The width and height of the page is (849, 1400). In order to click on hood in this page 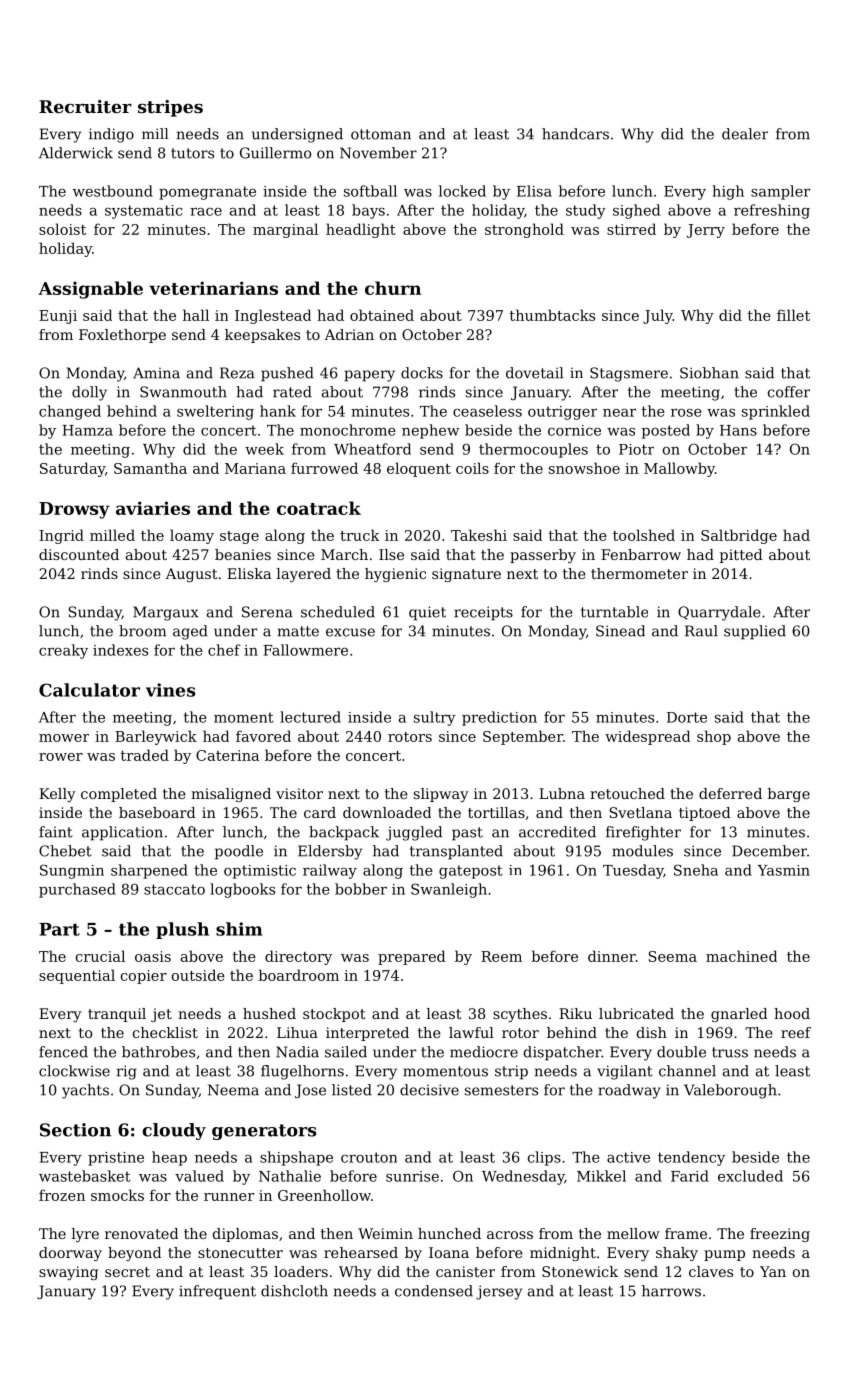, I will do `click(792, 1013)`.
